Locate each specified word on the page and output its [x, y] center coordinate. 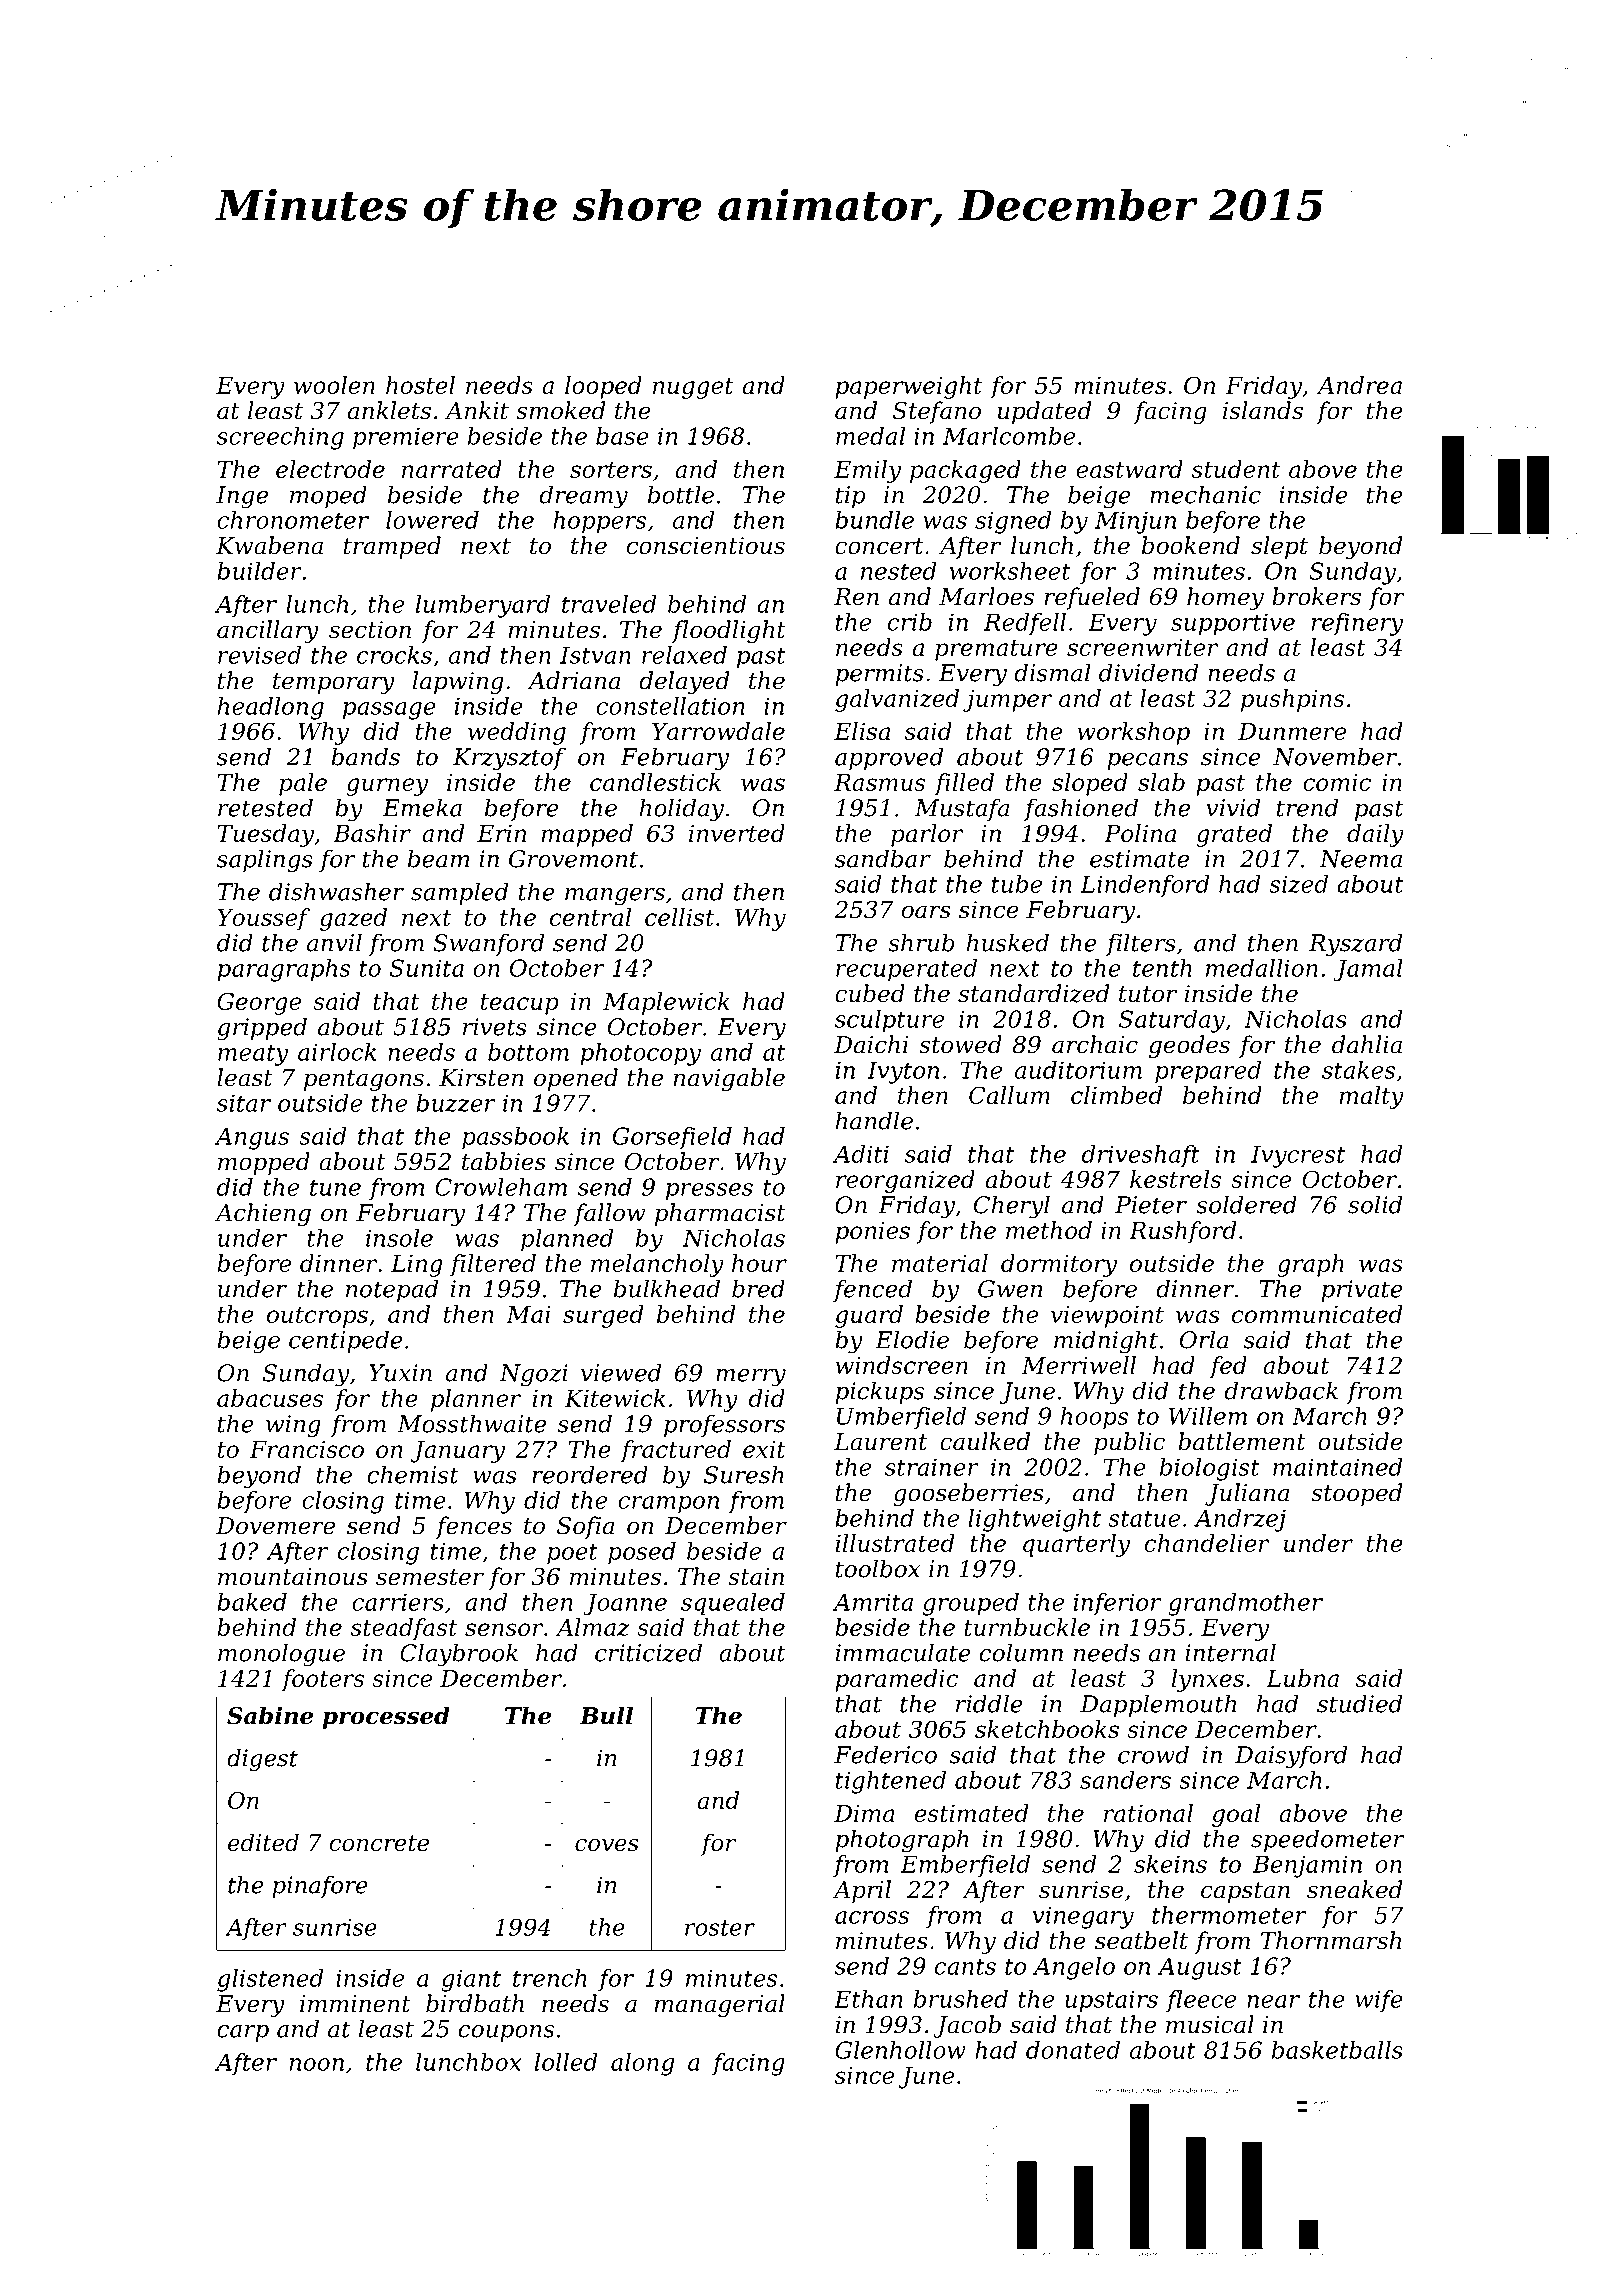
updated [1044, 412]
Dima [864, 1813]
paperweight [908, 387]
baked [252, 1602]
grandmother [1245, 1604]
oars [926, 912]
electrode [330, 469]
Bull [606, 1715]
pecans [1148, 761]
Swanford [488, 944]
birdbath [475, 2003]
